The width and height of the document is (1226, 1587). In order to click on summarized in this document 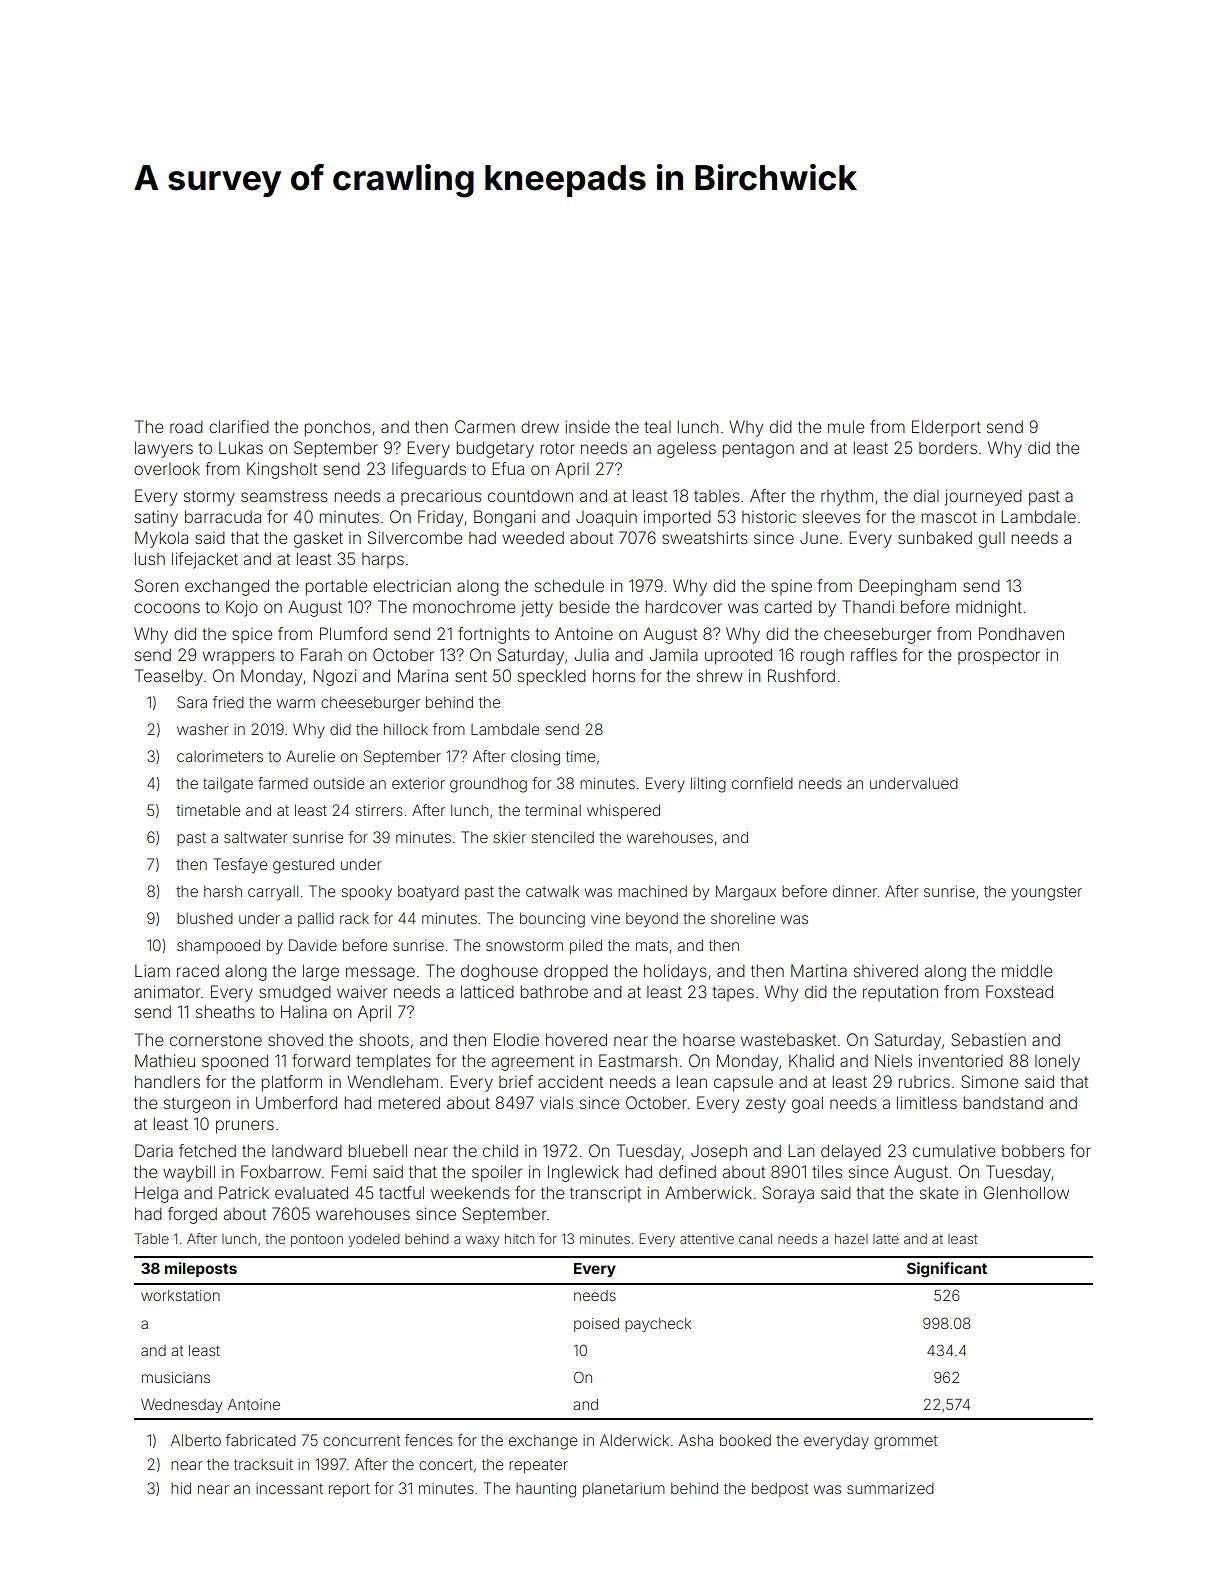, I will do `click(890, 1488)`.
